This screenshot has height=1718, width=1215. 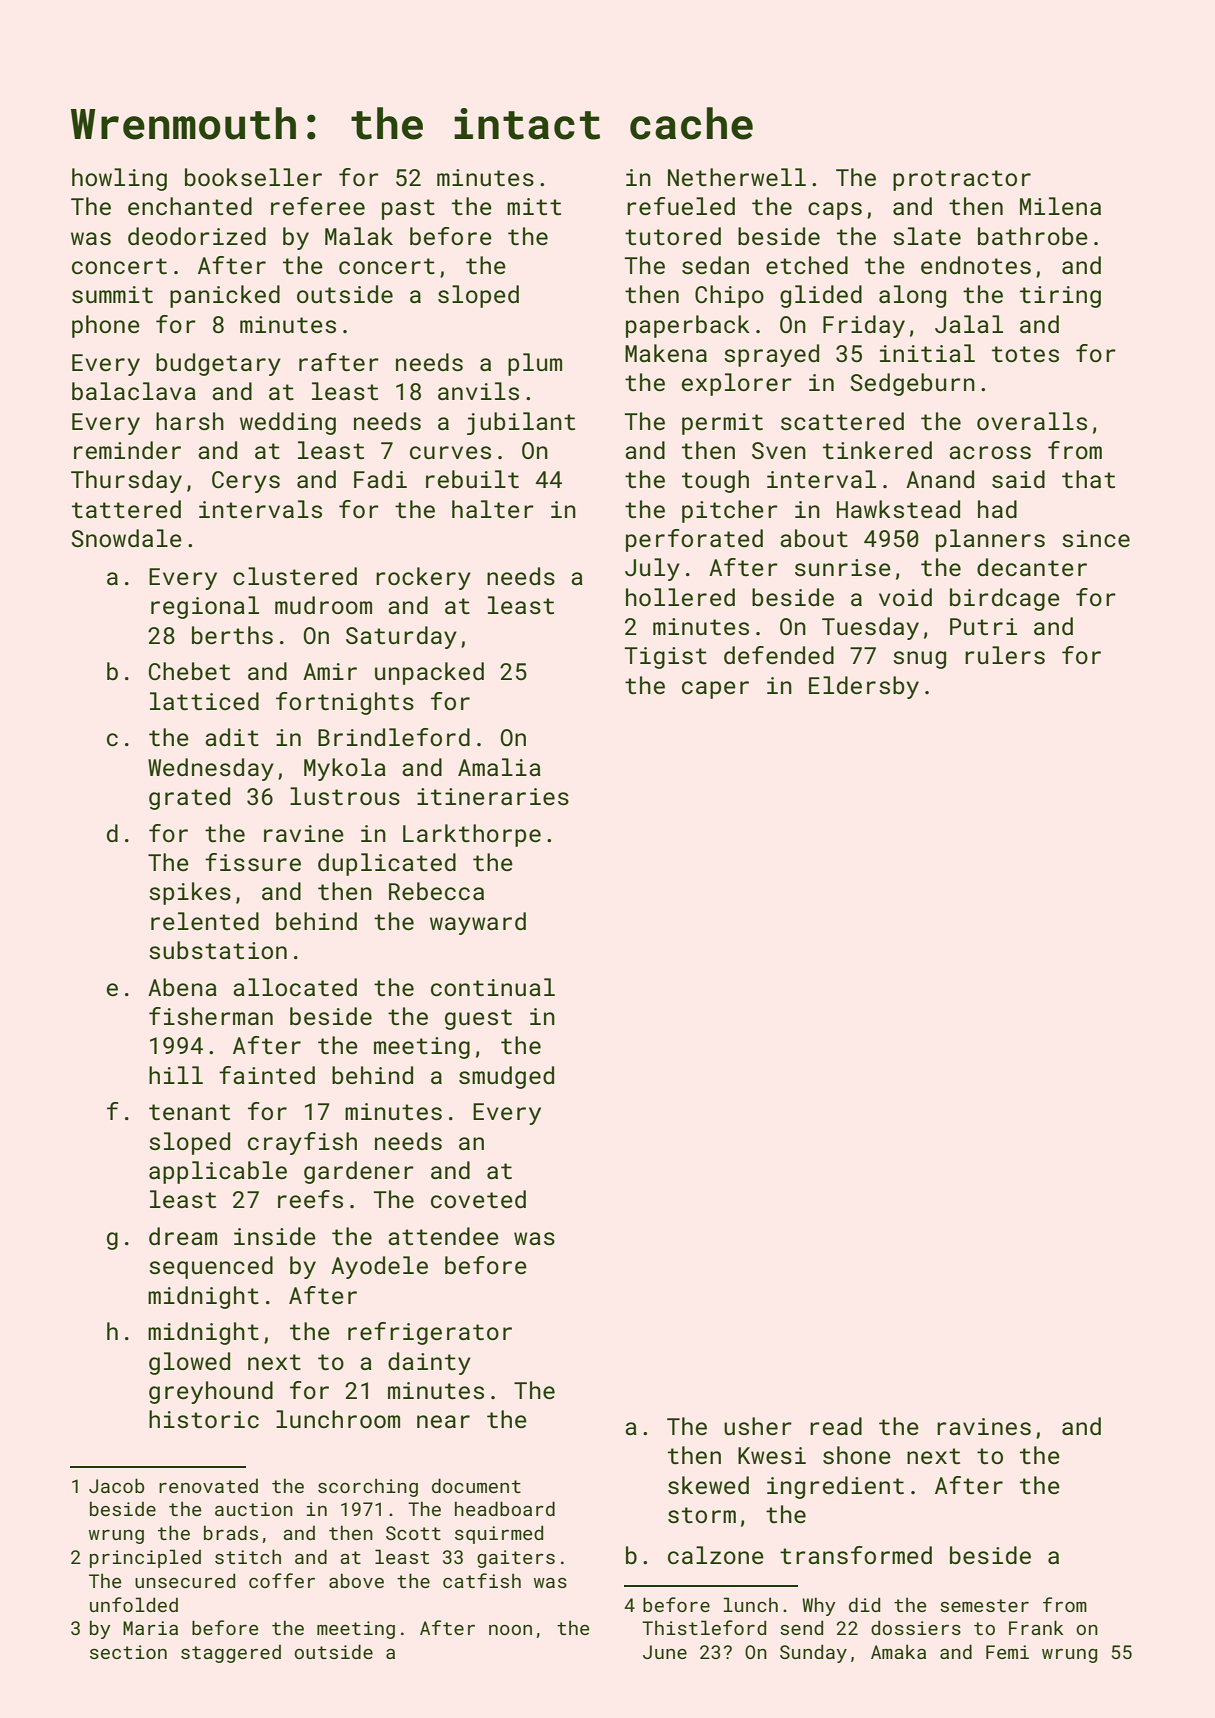 I want to click on Milena, so click(x=1060, y=206).
